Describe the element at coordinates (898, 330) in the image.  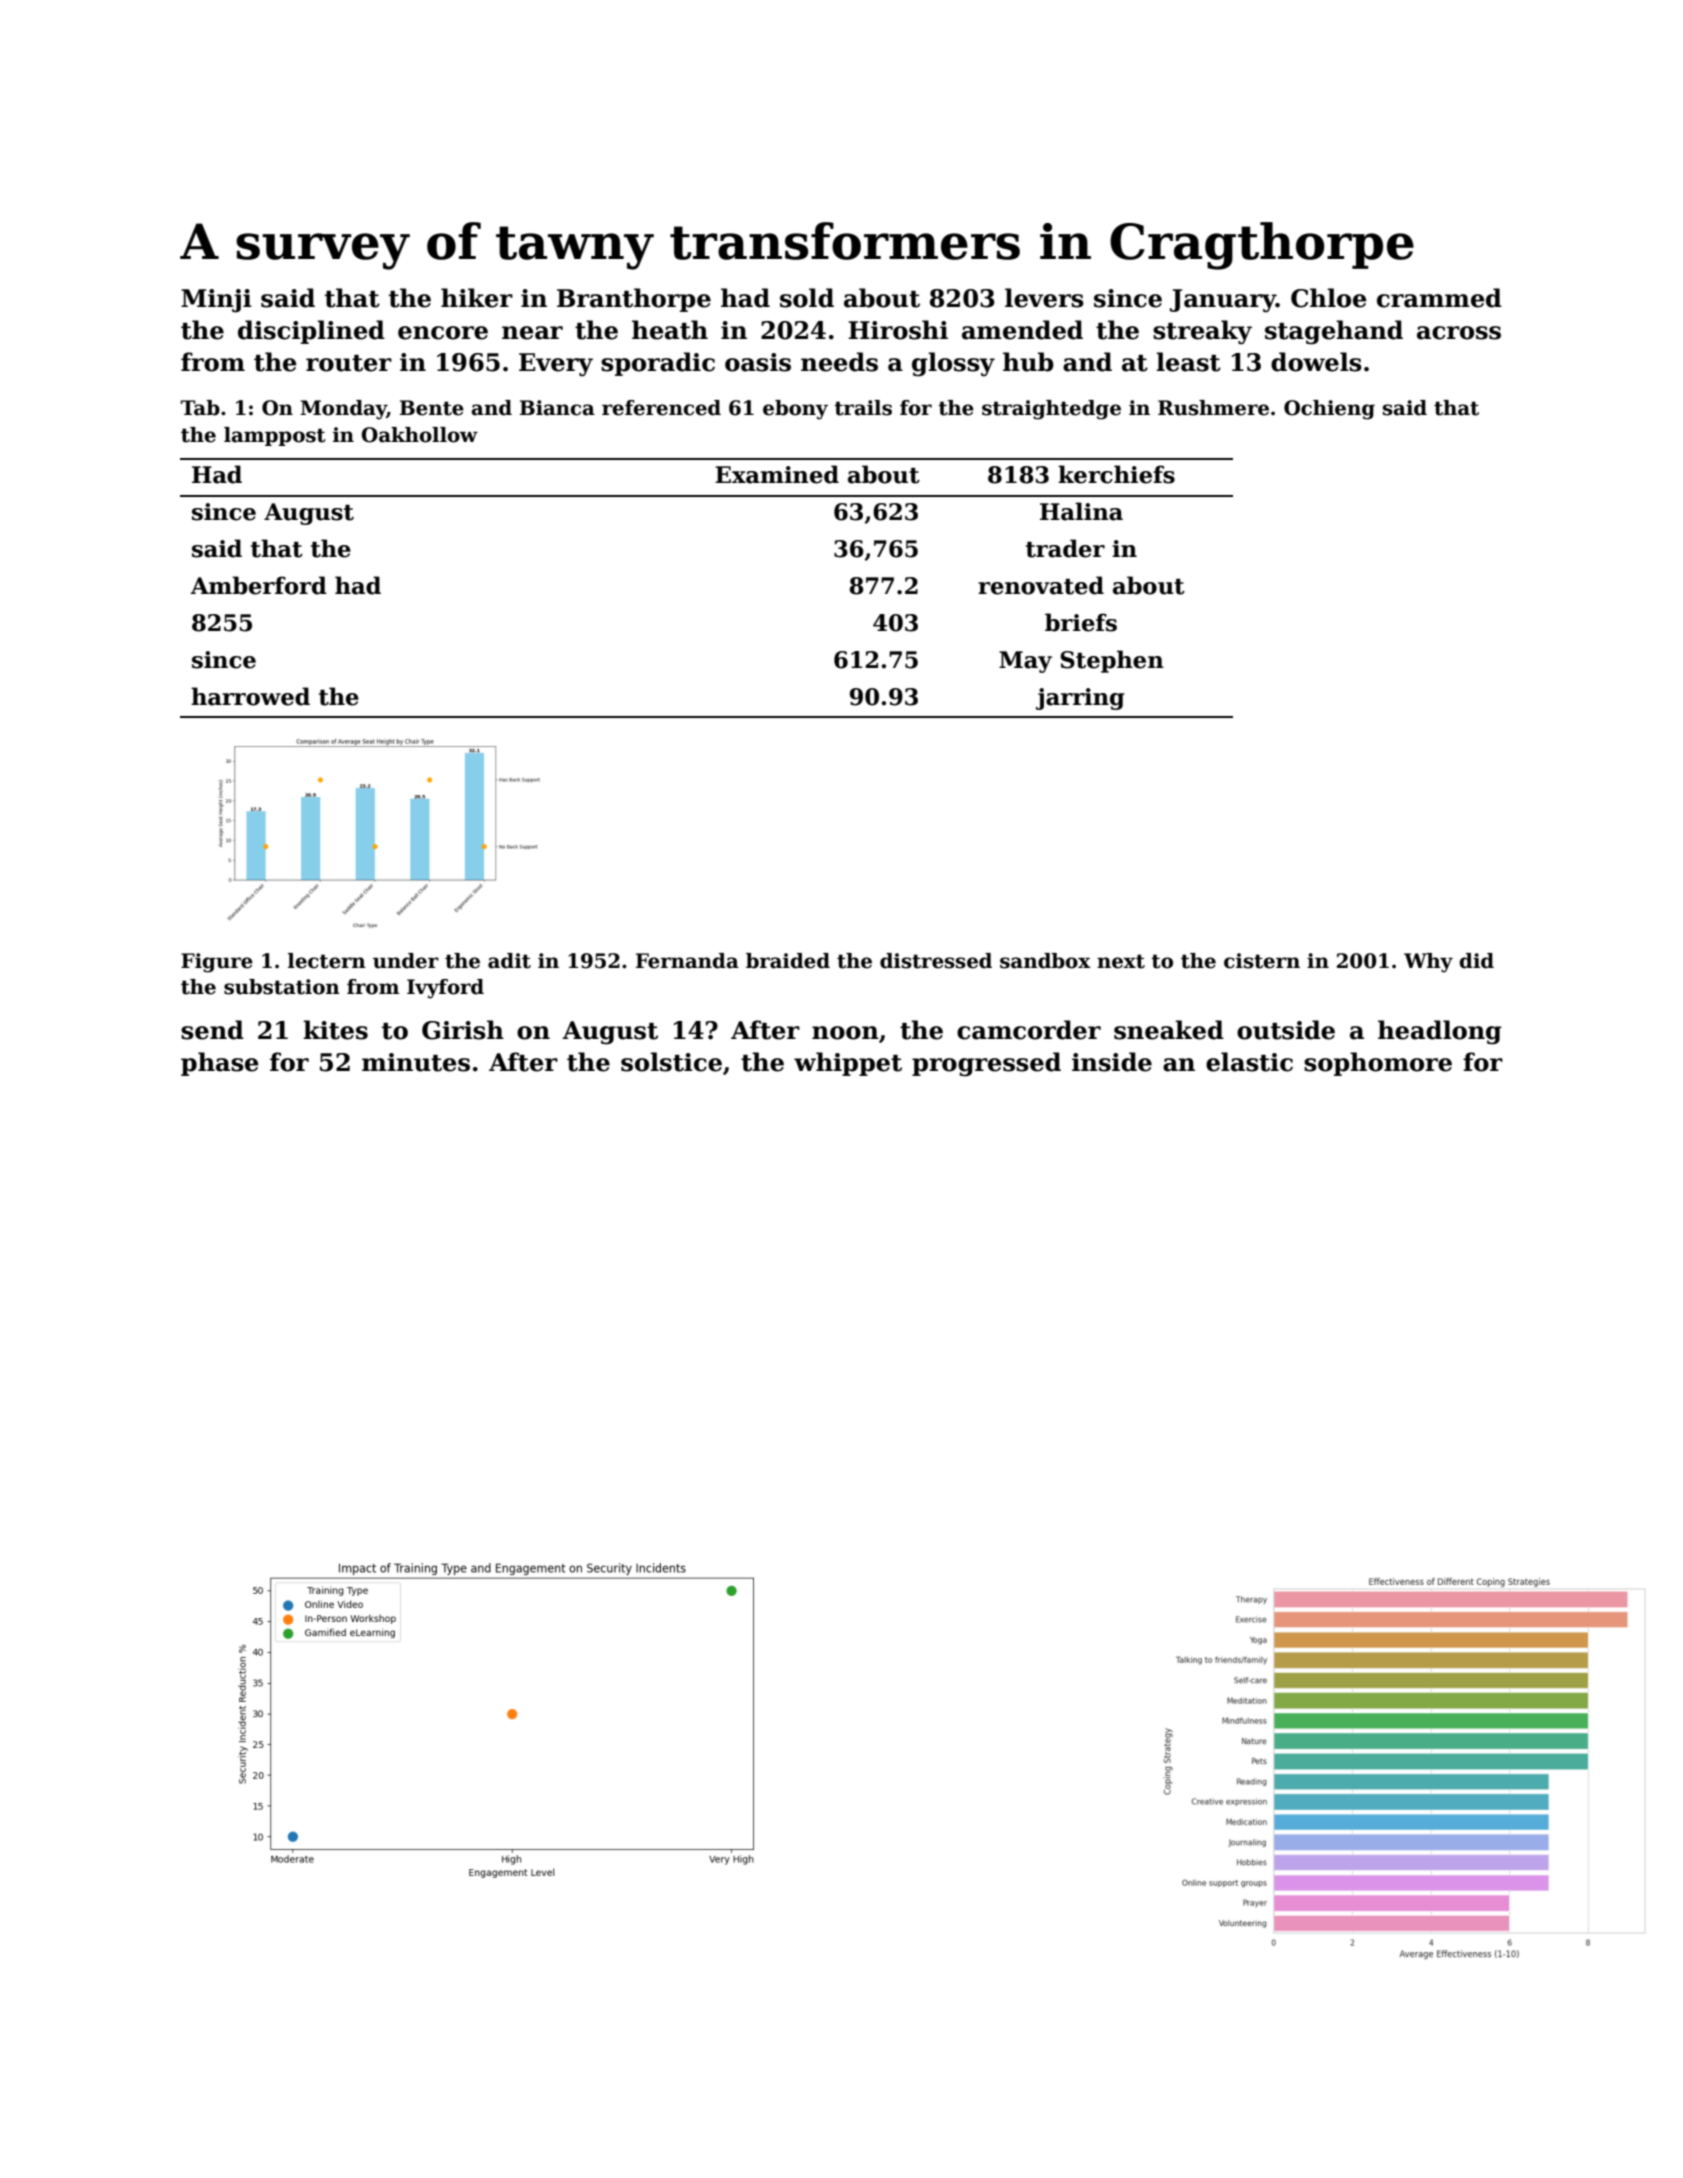
I see `Hiroshi` at that location.
